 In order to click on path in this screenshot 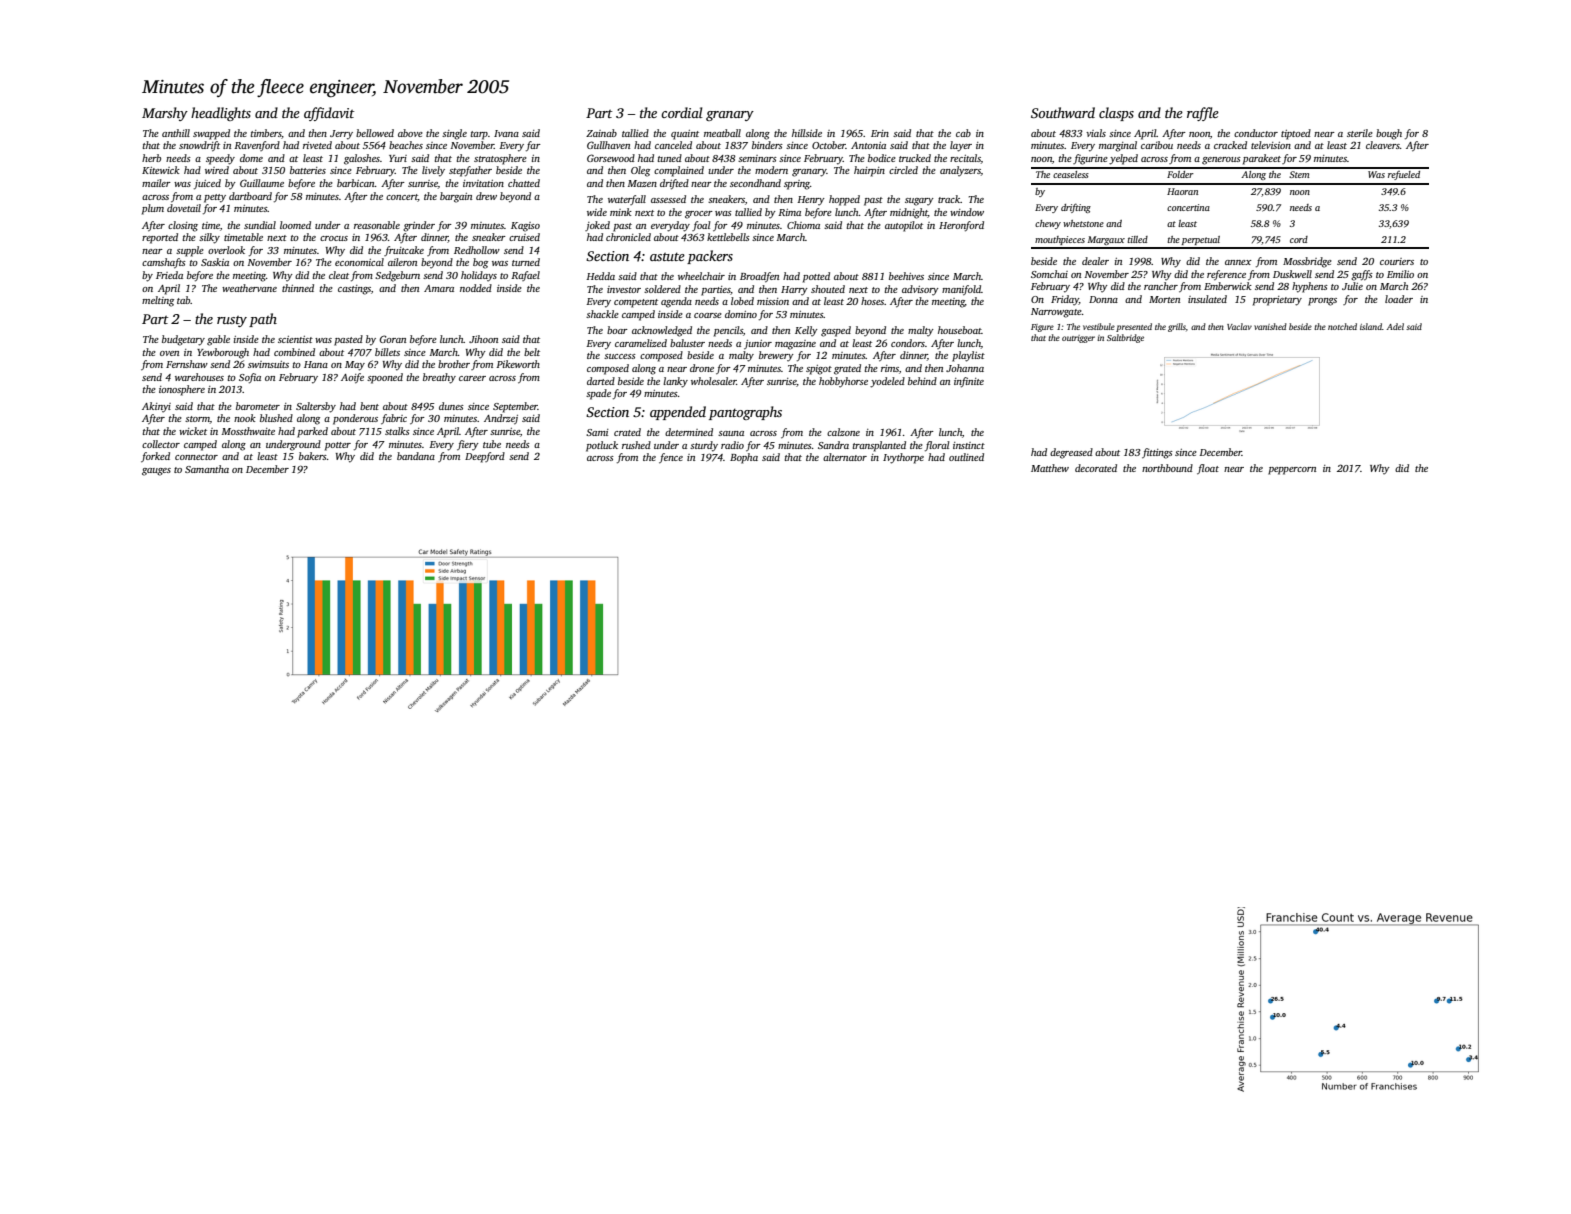, I will do `click(263, 320)`.
